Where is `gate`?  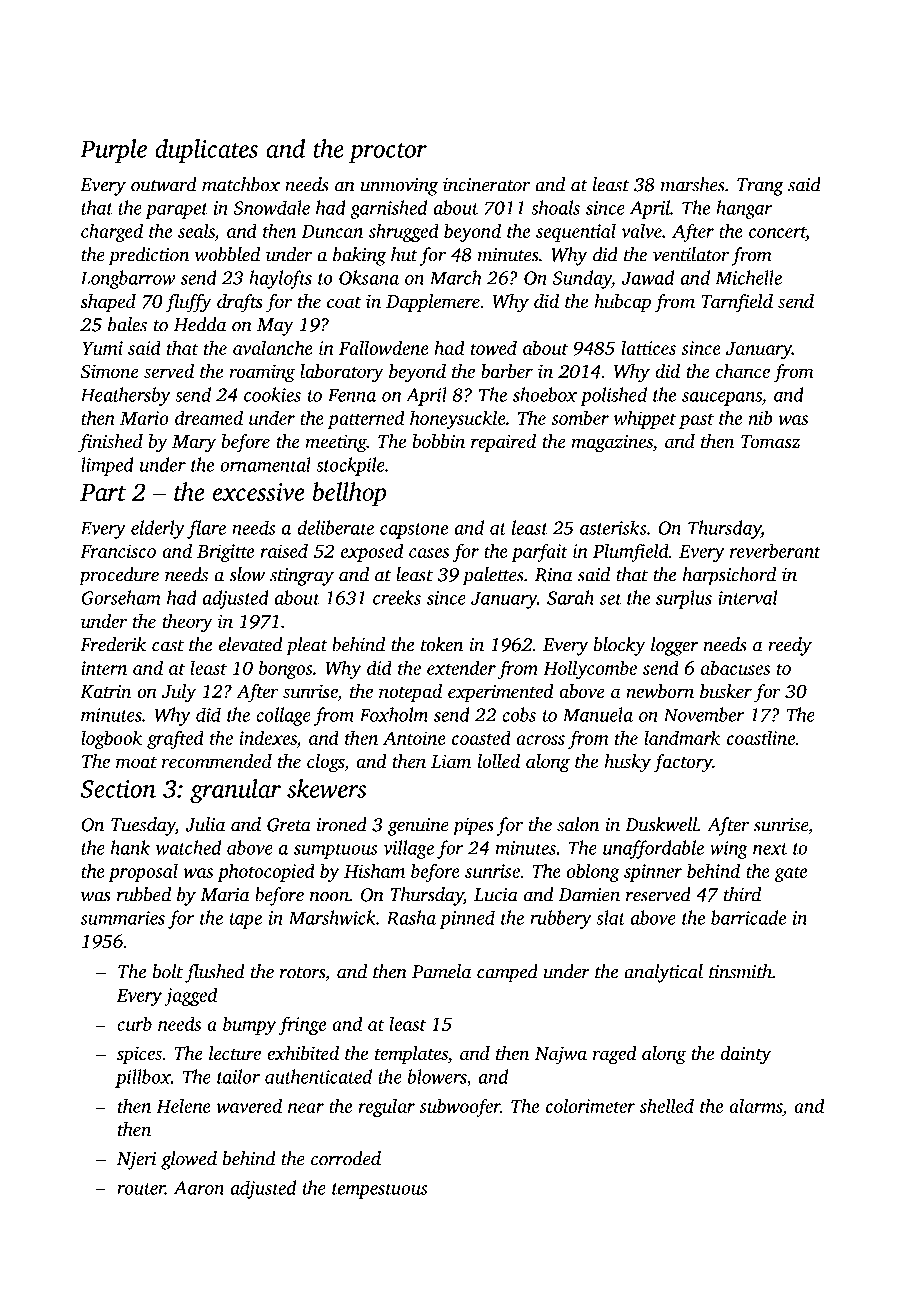
gate is located at coordinates (790, 874).
